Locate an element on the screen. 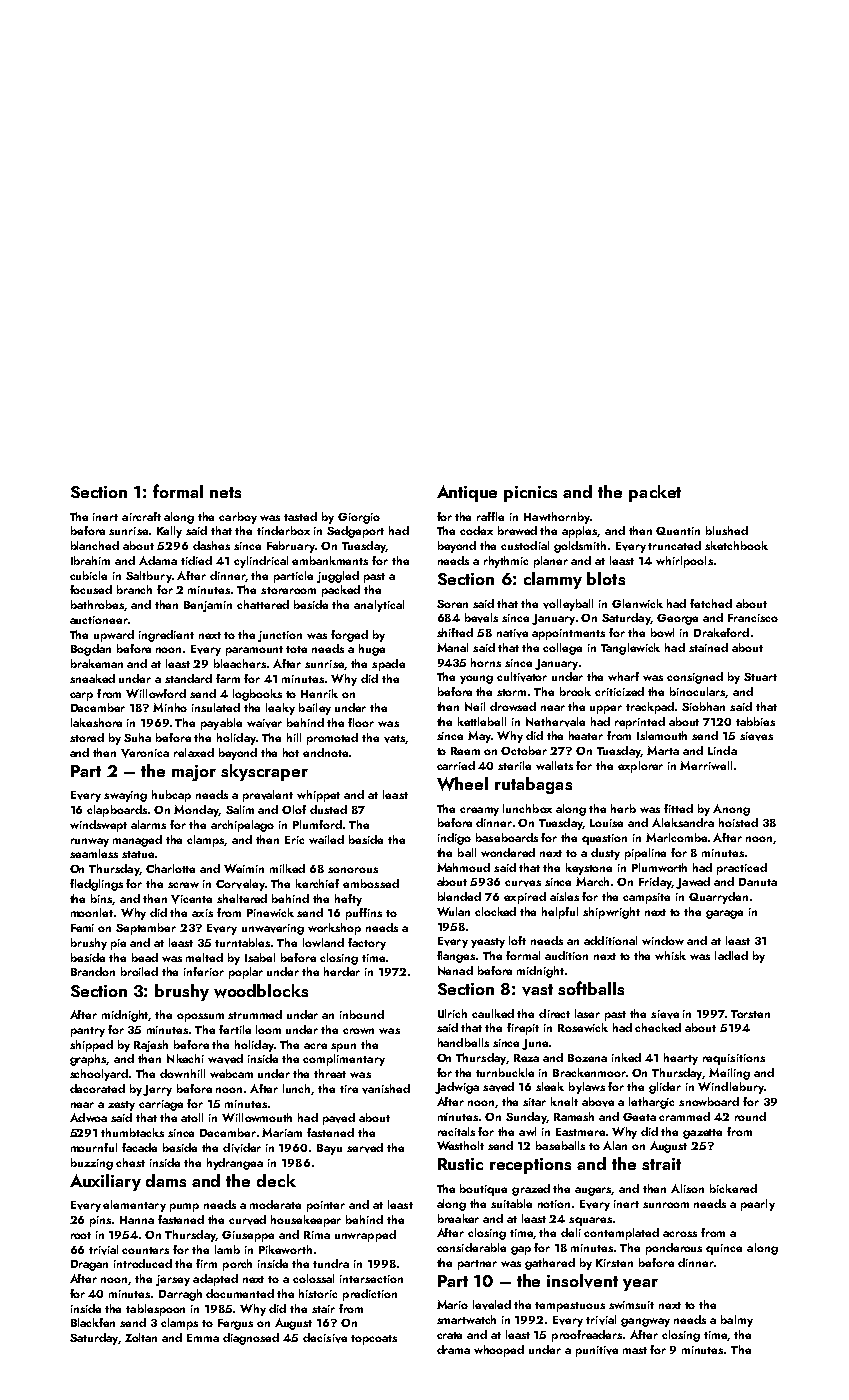 The width and height of the screenshot is (849, 1400). clapboards is located at coordinates (117, 811).
